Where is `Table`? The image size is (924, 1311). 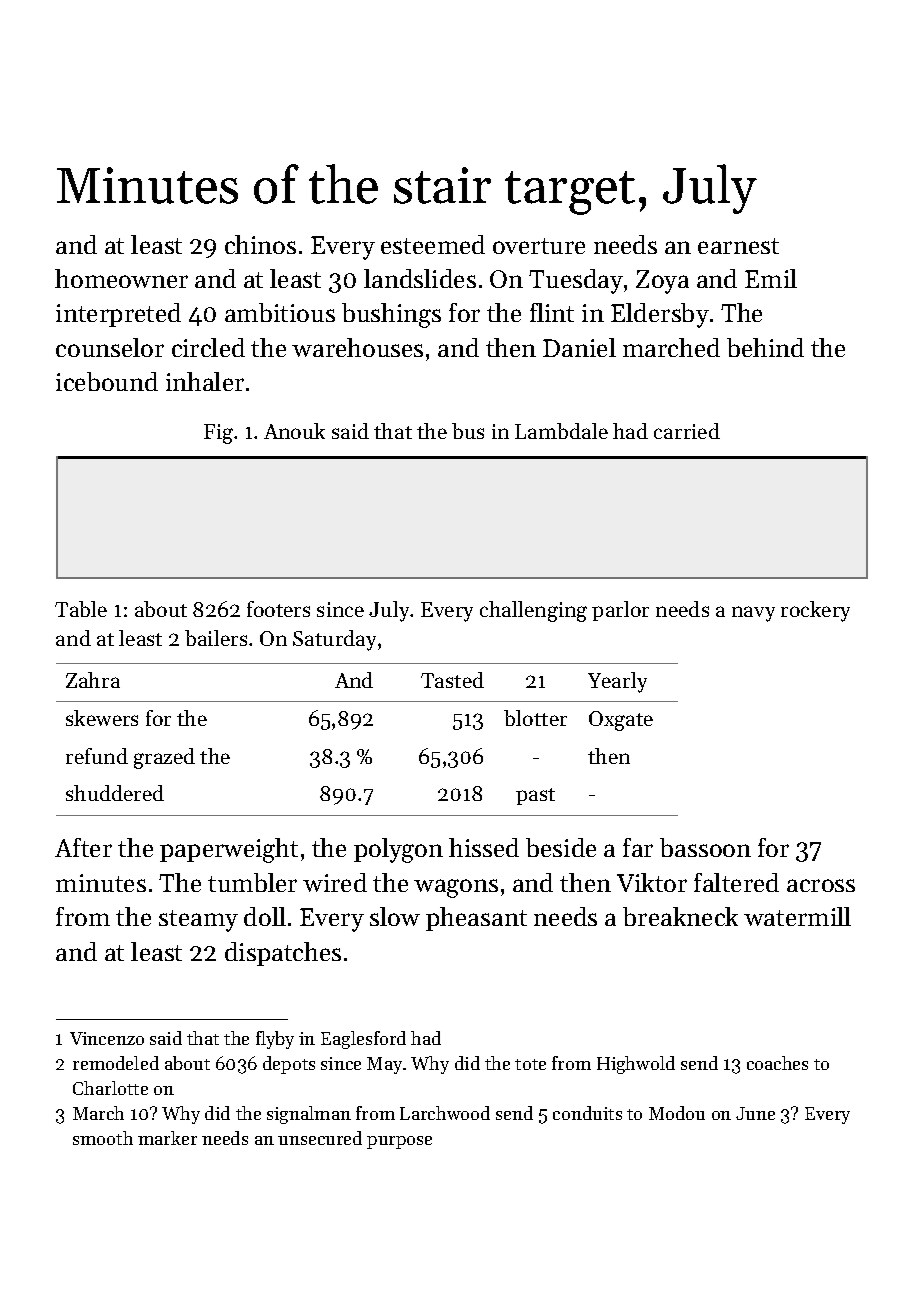
Table is located at coordinates (81, 609).
